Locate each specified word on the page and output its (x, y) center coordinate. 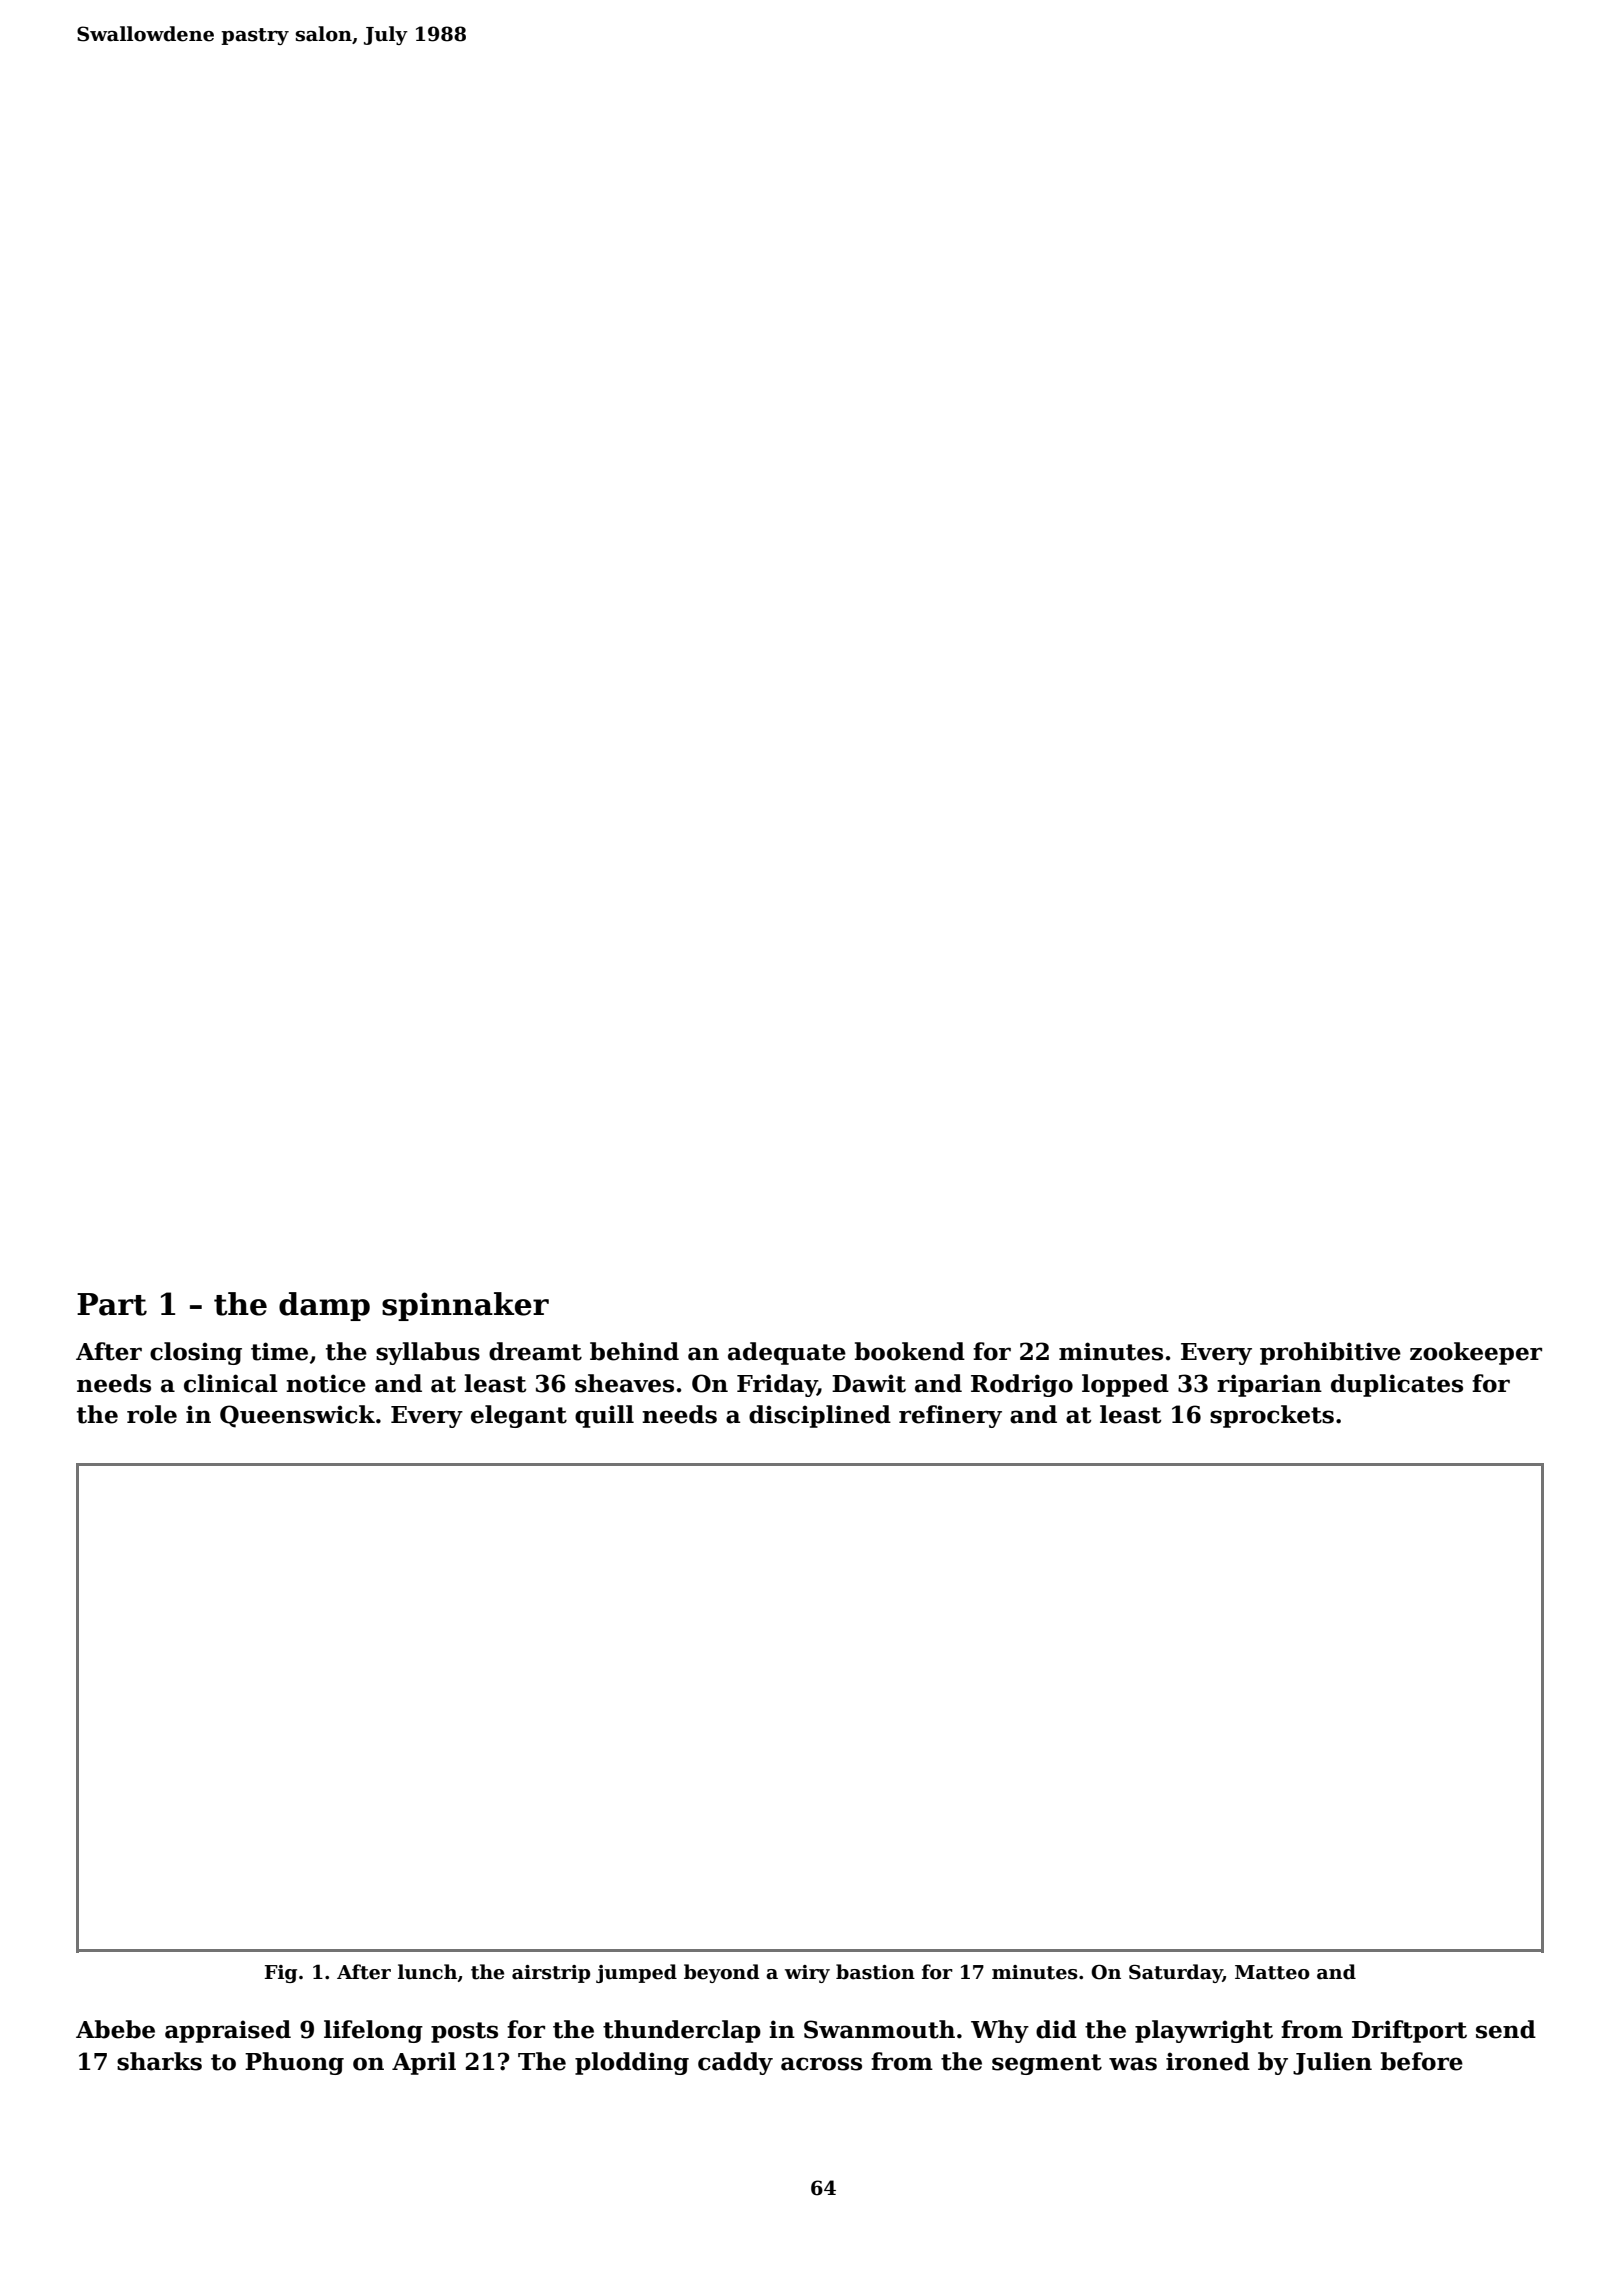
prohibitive (1330, 1353)
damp (324, 1306)
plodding (632, 2063)
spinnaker (465, 1306)
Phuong (294, 2063)
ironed (1208, 2061)
